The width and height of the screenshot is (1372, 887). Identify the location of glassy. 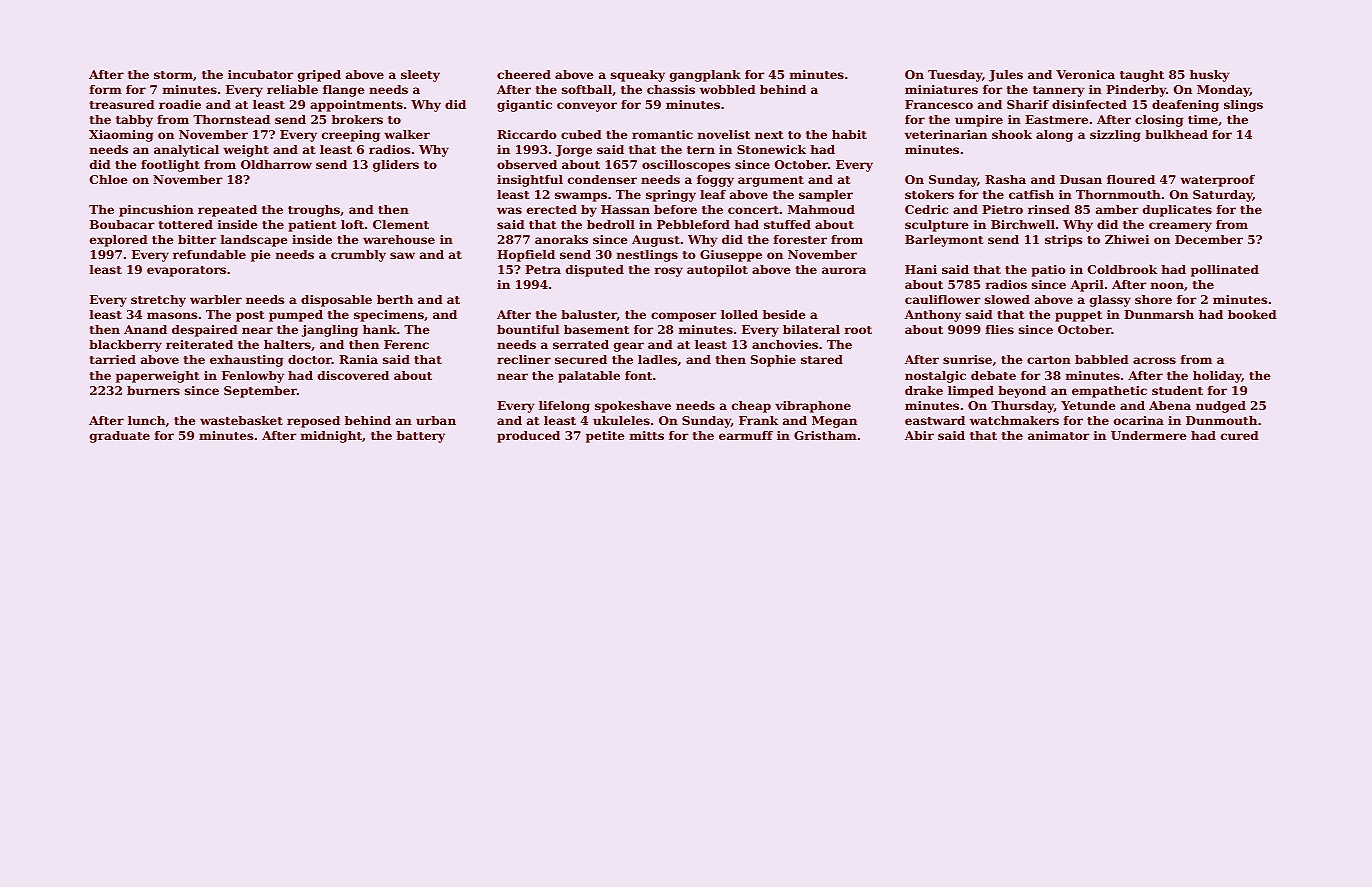
(1110, 301).
